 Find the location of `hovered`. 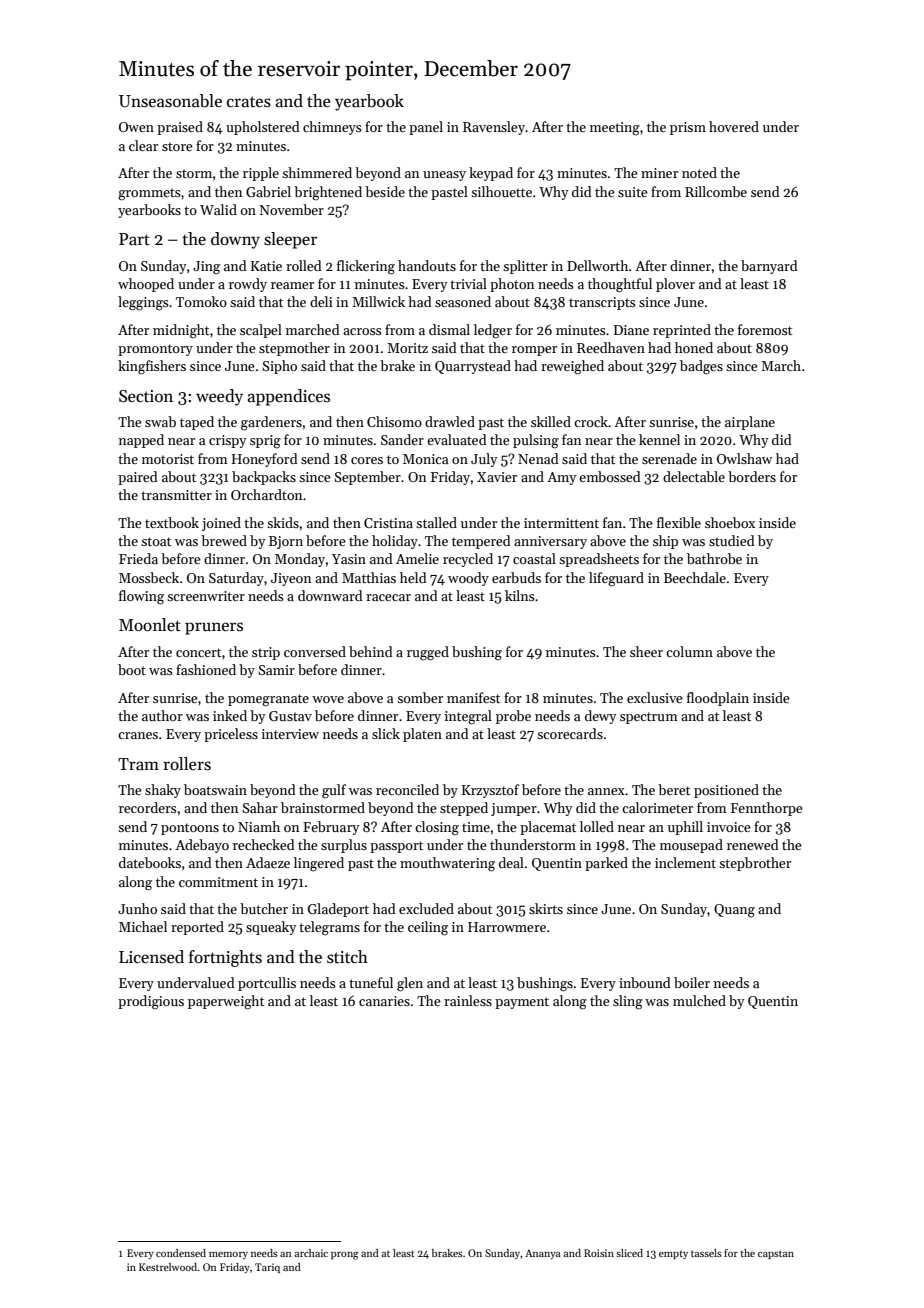

hovered is located at coordinates (734, 126).
